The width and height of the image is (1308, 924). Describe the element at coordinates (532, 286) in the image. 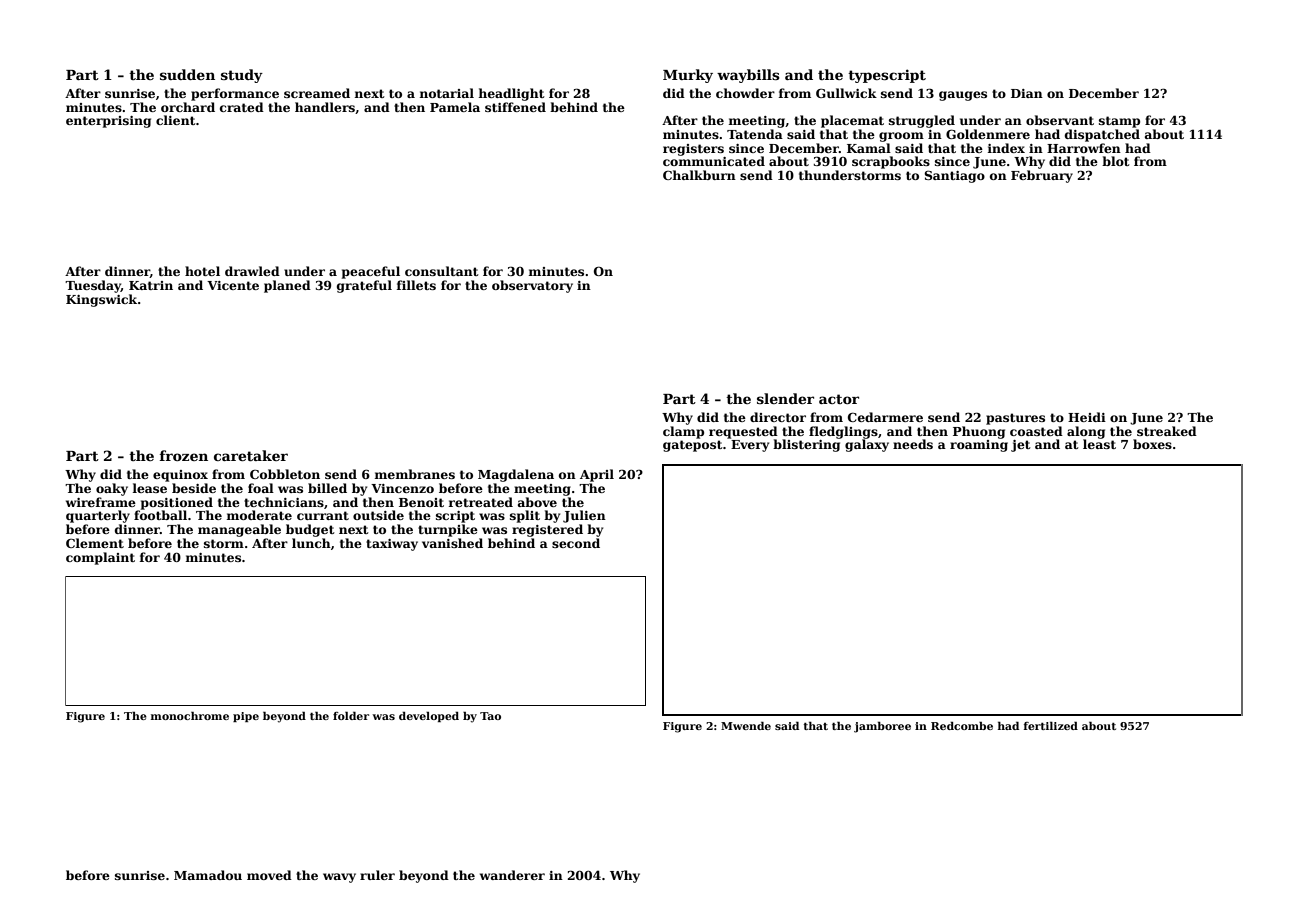

I see `observatory` at that location.
